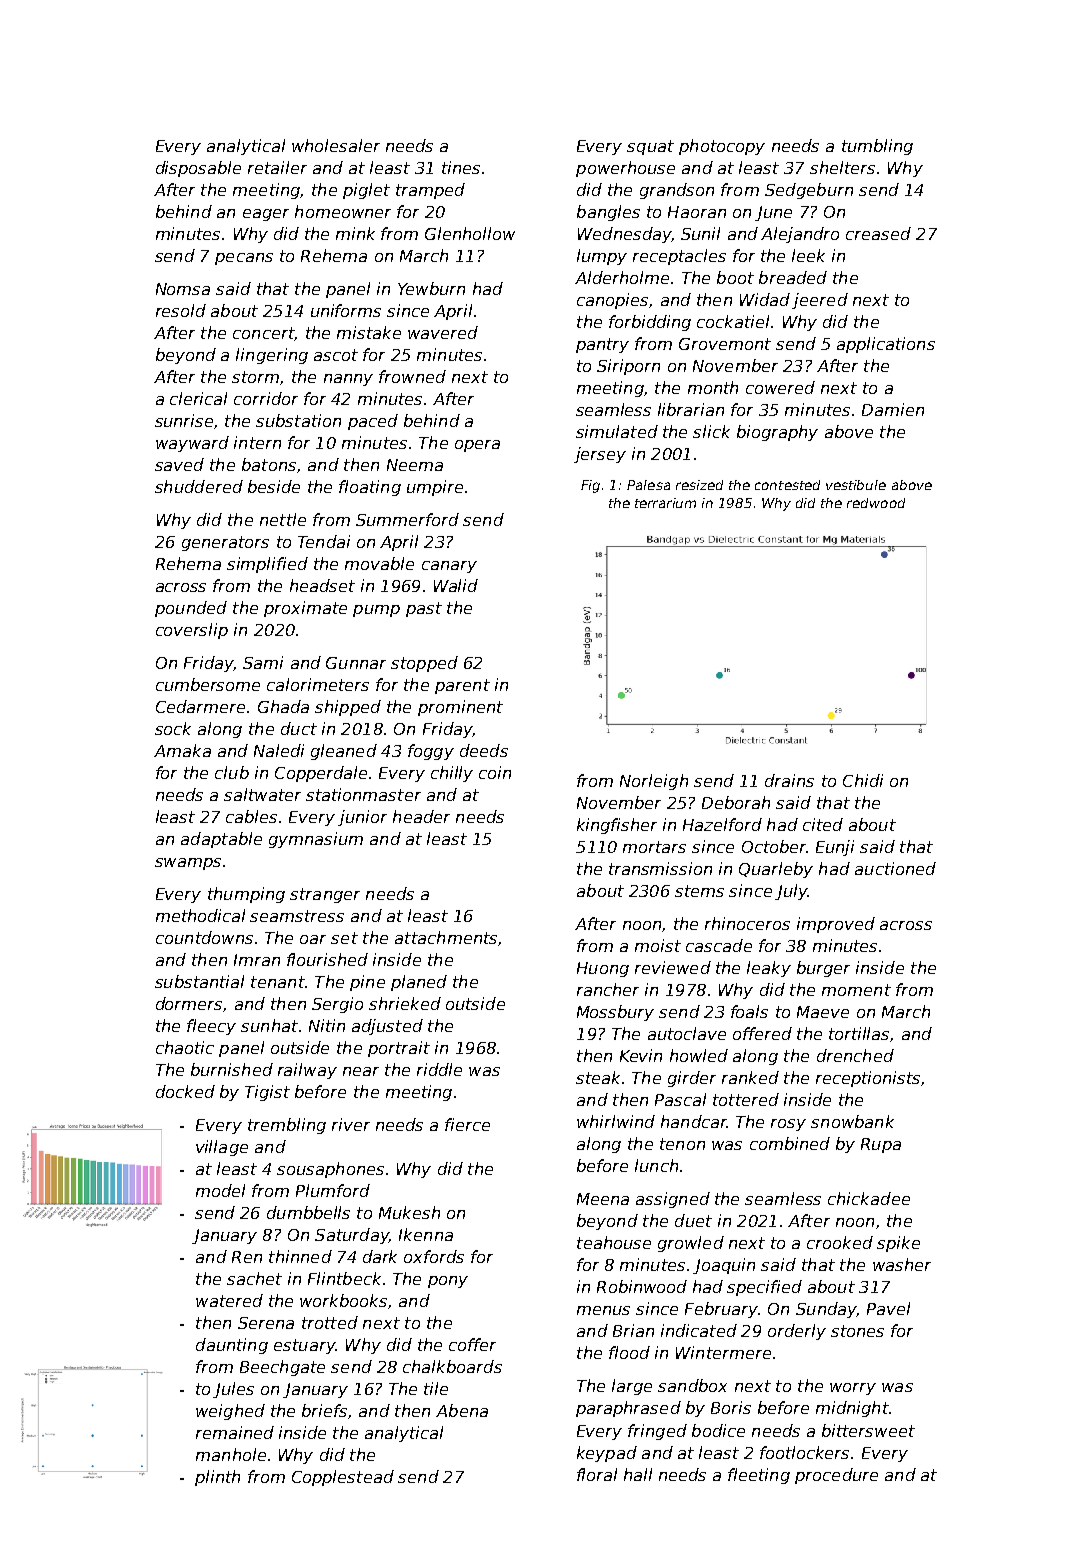 This document has height=1552, width=1092. What do you see at coordinates (244, 259) in the document?
I see `pecans` at bounding box center [244, 259].
